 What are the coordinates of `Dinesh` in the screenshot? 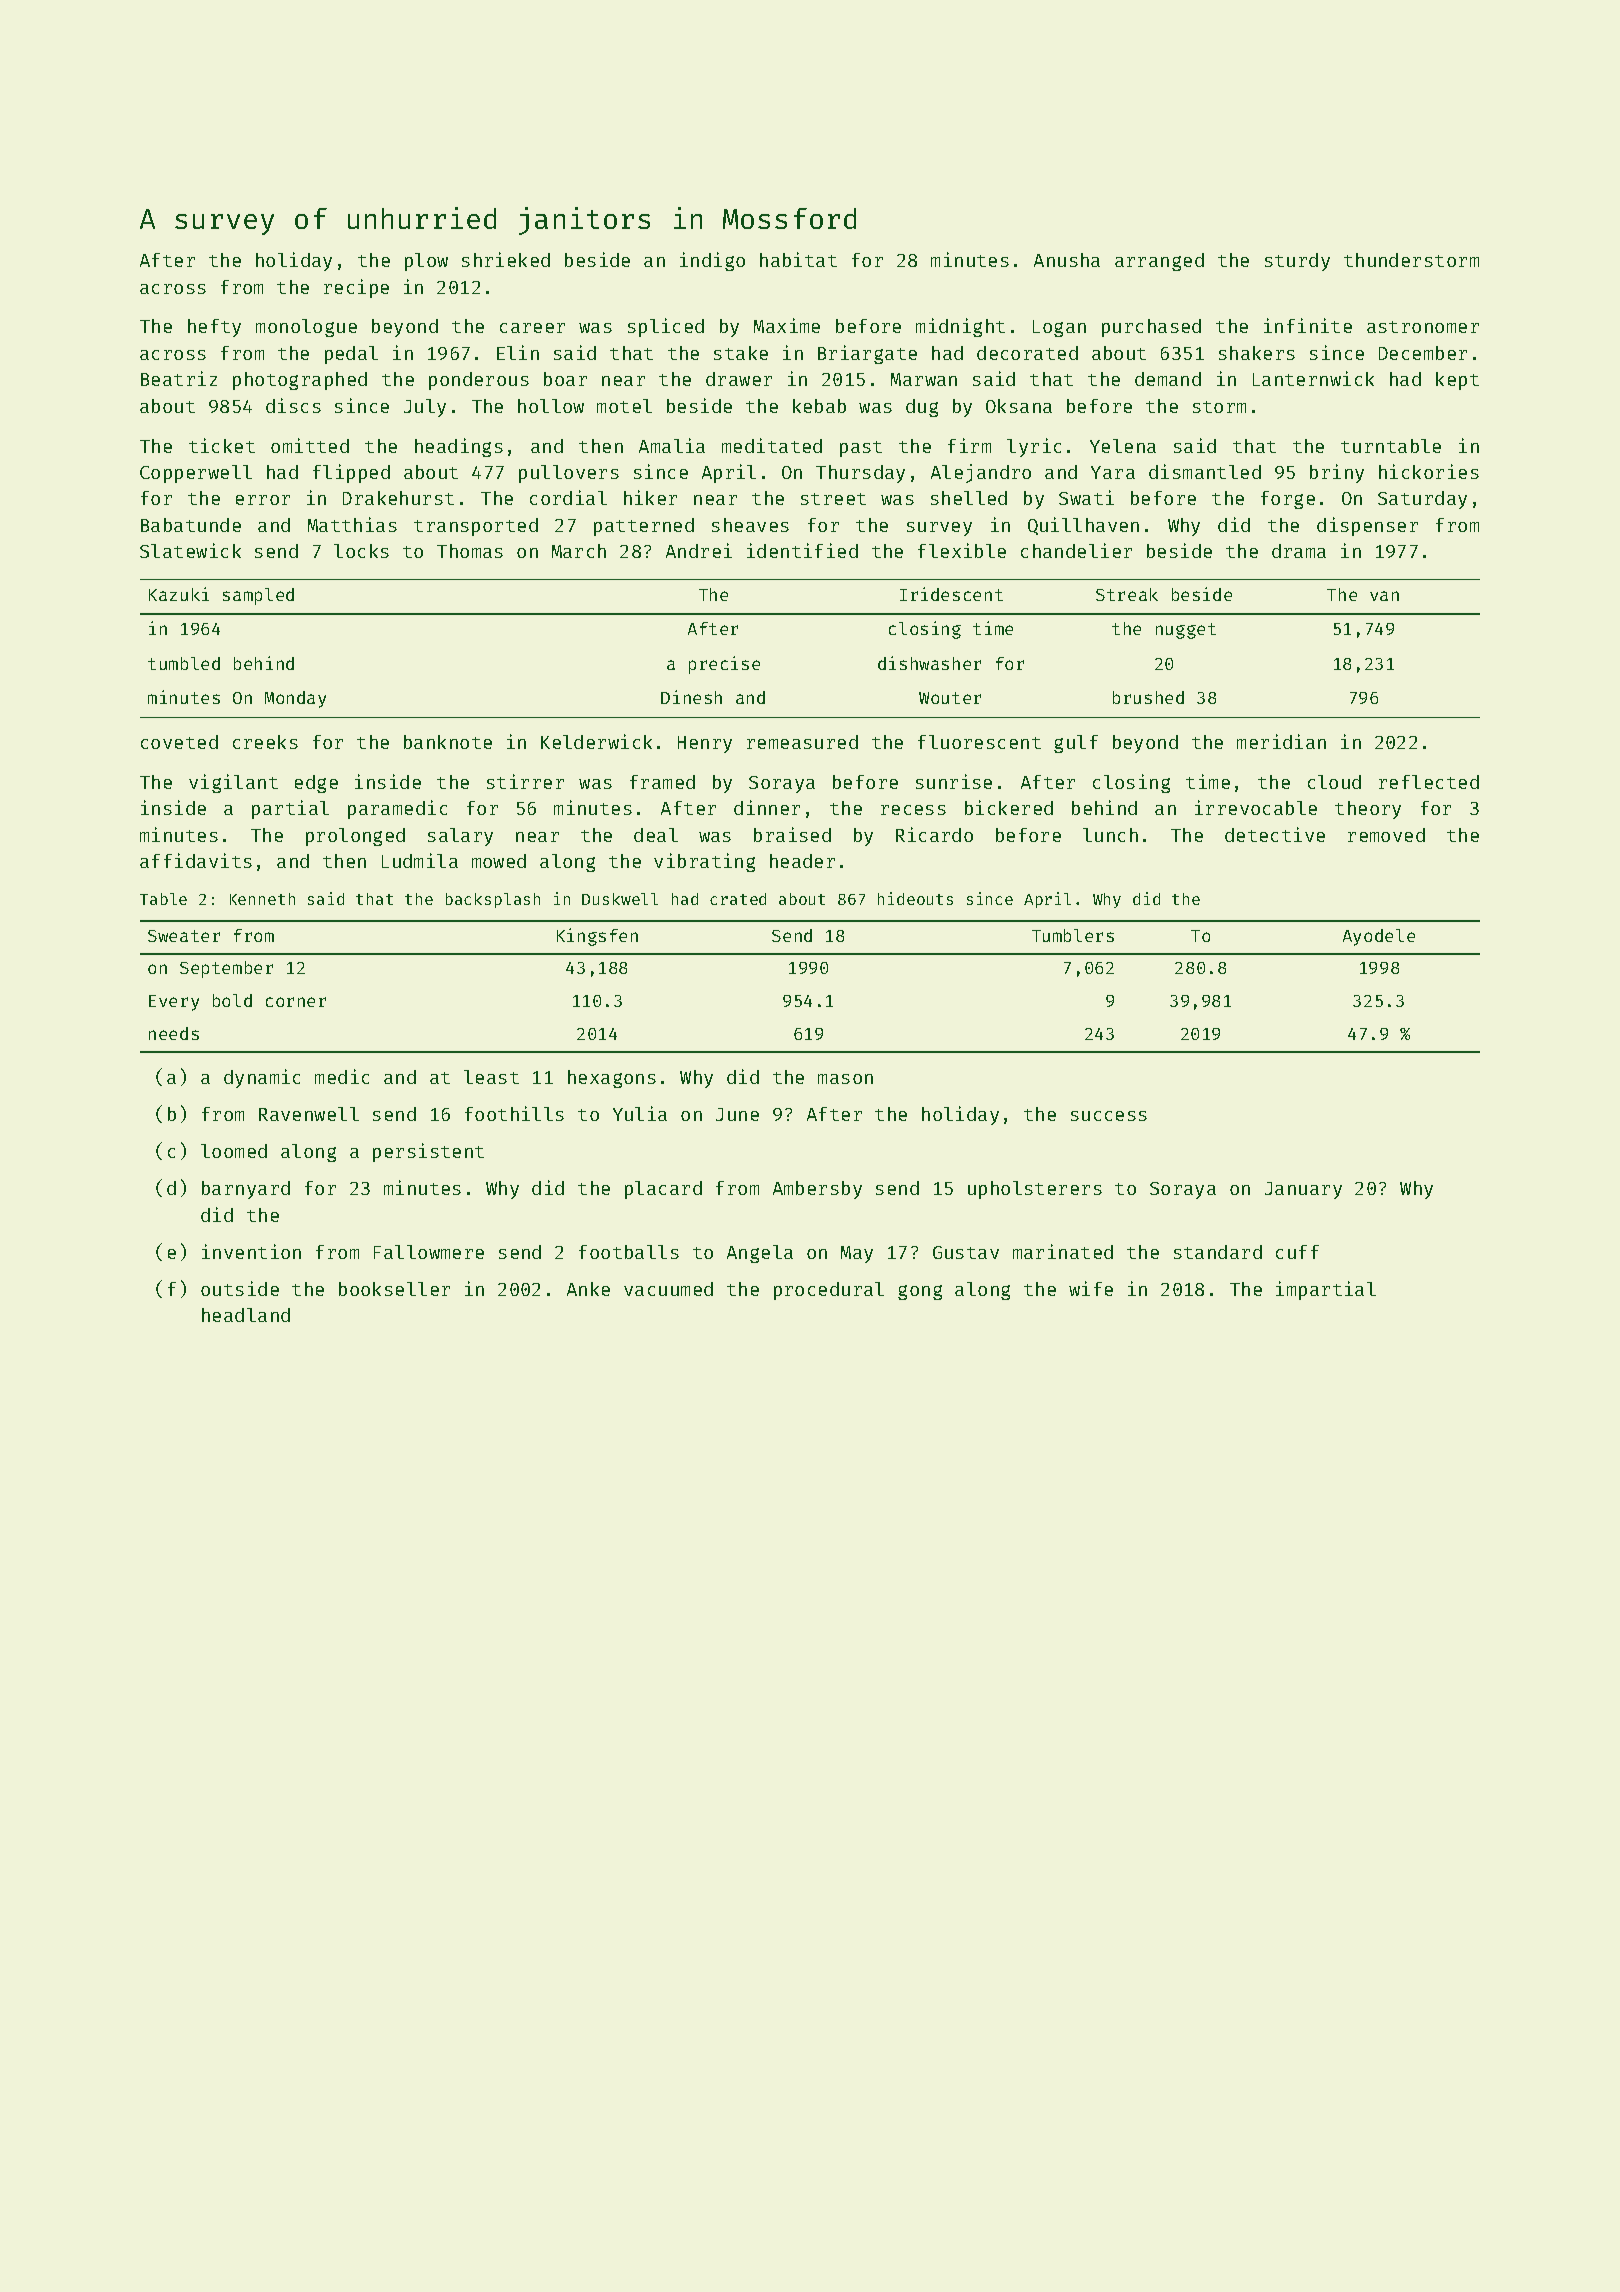 It's located at (691, 697).
